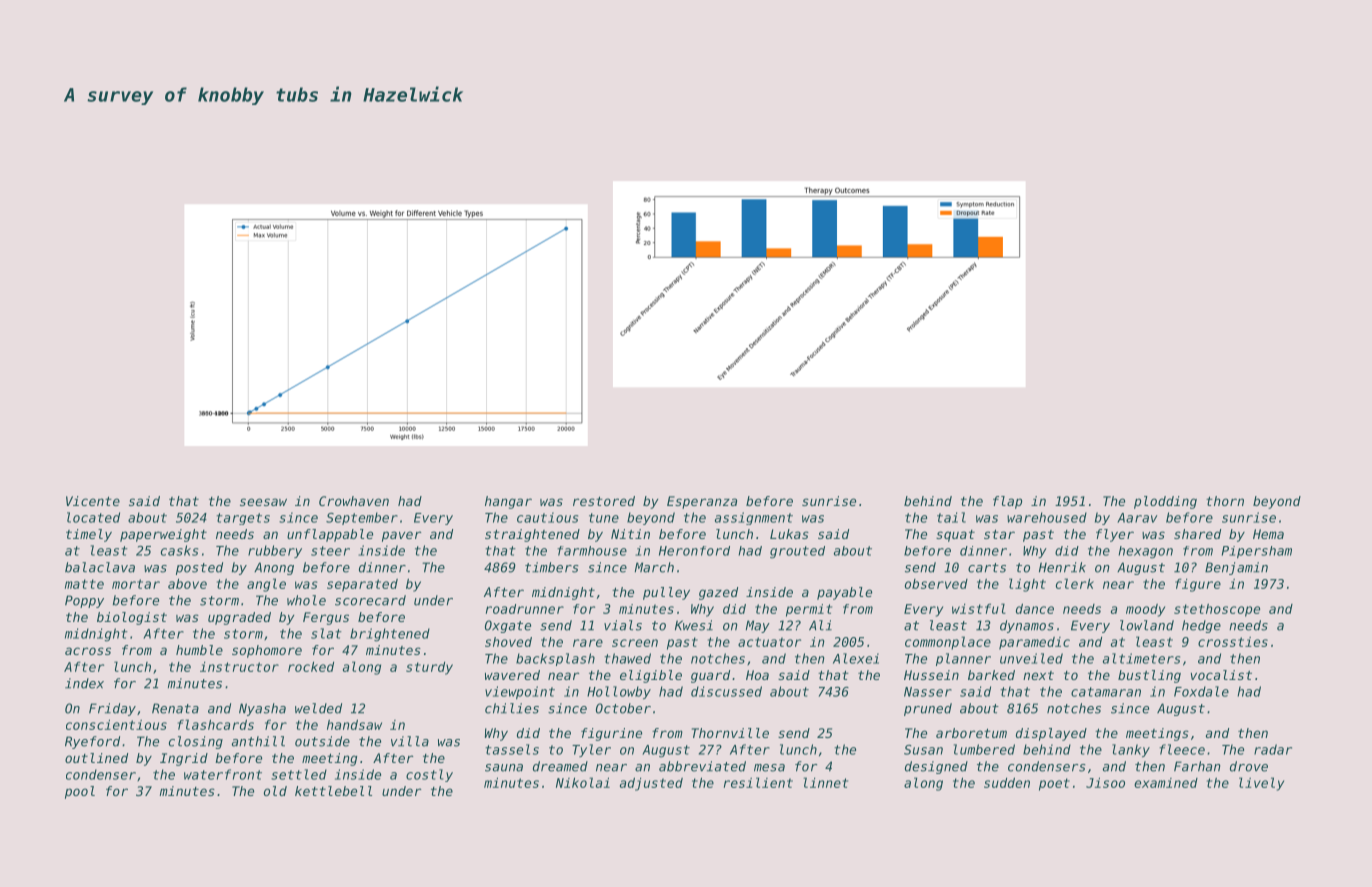  Describe the element at coordinates (1027, 626) in the screenshot. I see `dynamos` at that location.
